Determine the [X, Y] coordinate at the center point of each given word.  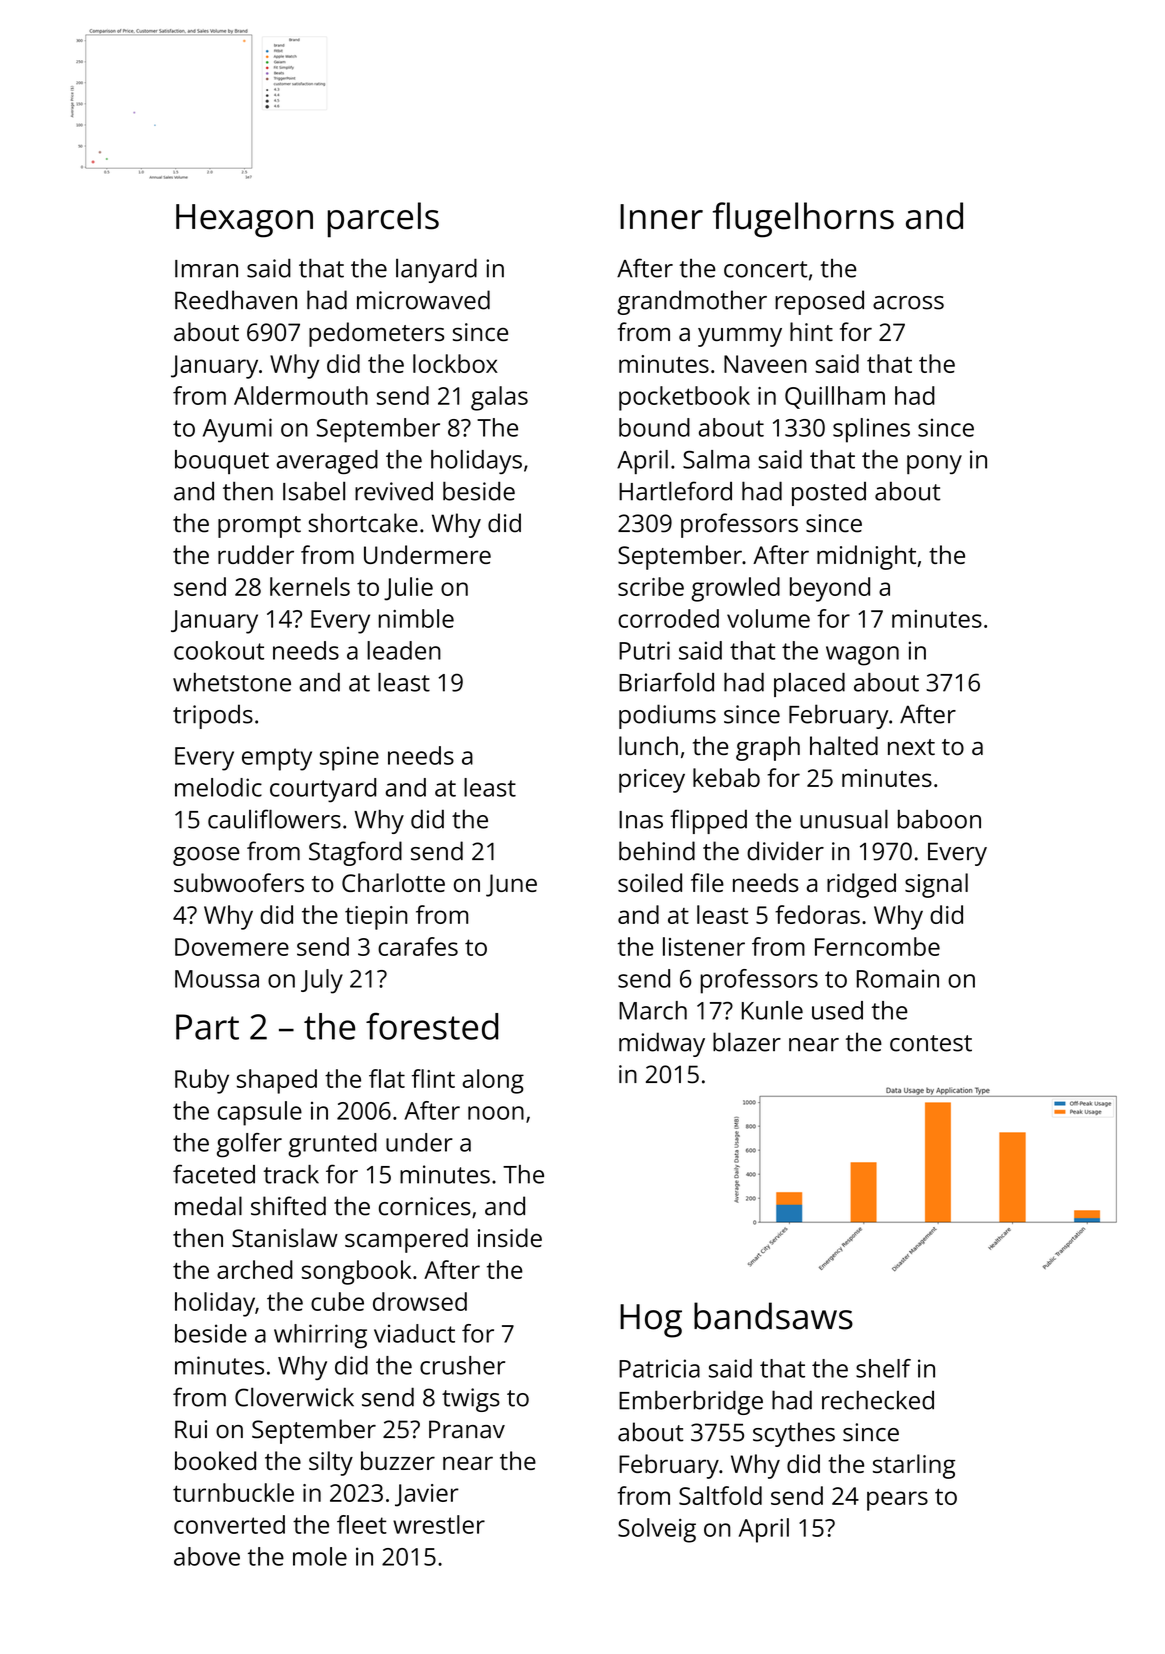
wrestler [439, 1524]
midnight [866, 557]
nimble [416, 618]
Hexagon [244, 221]
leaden [404, 650]
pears [897, 1501]
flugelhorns [803, 220]
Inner [661, 217]
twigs [471, 1400]
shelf [883, 1368]
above [207, 1556]
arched [255, 1269]
